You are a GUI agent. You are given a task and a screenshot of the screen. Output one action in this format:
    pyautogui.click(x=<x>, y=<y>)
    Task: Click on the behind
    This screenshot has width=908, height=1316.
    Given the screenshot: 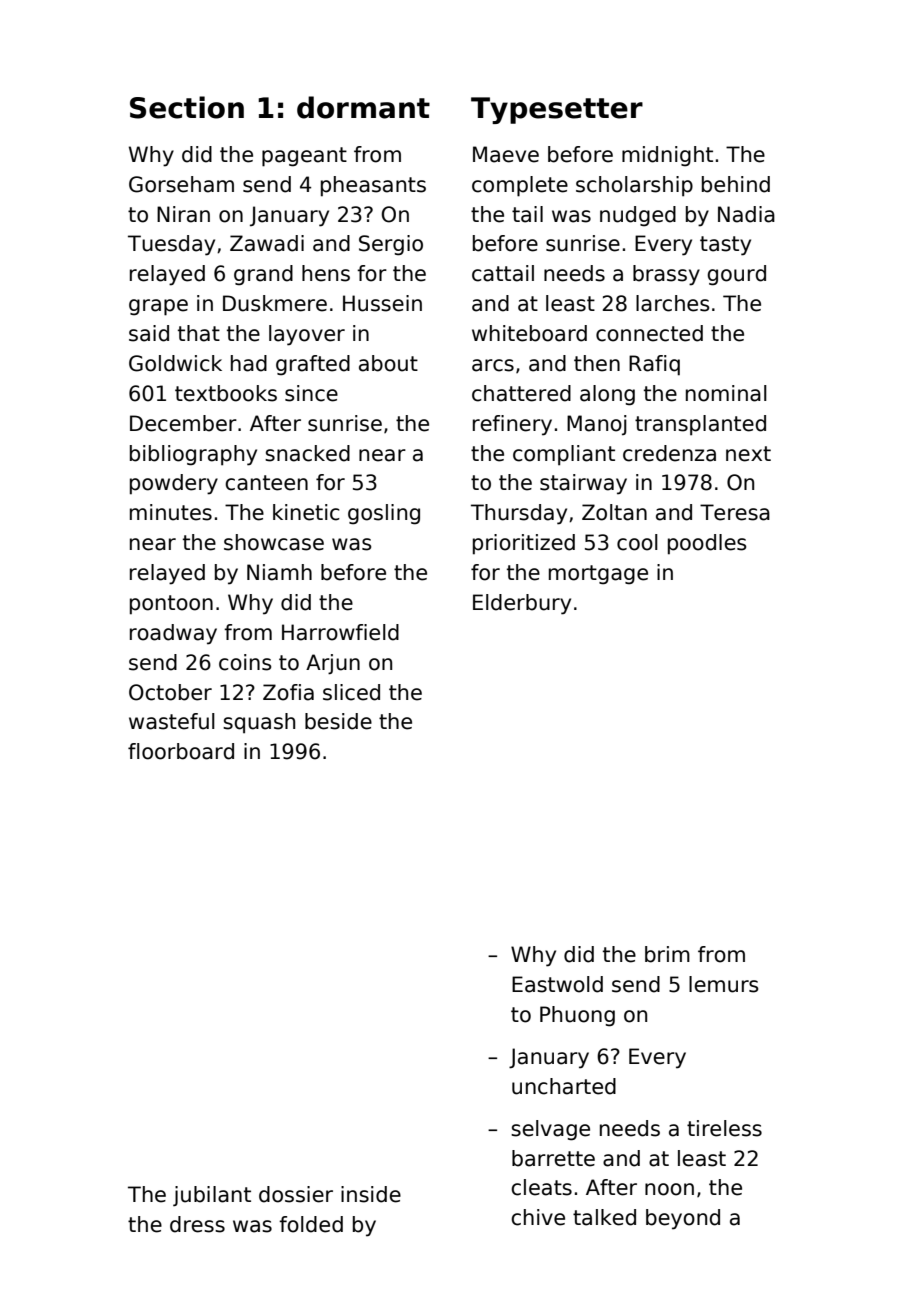 What is the action you would take?
    pyautogui.click(x=736, y=184)
